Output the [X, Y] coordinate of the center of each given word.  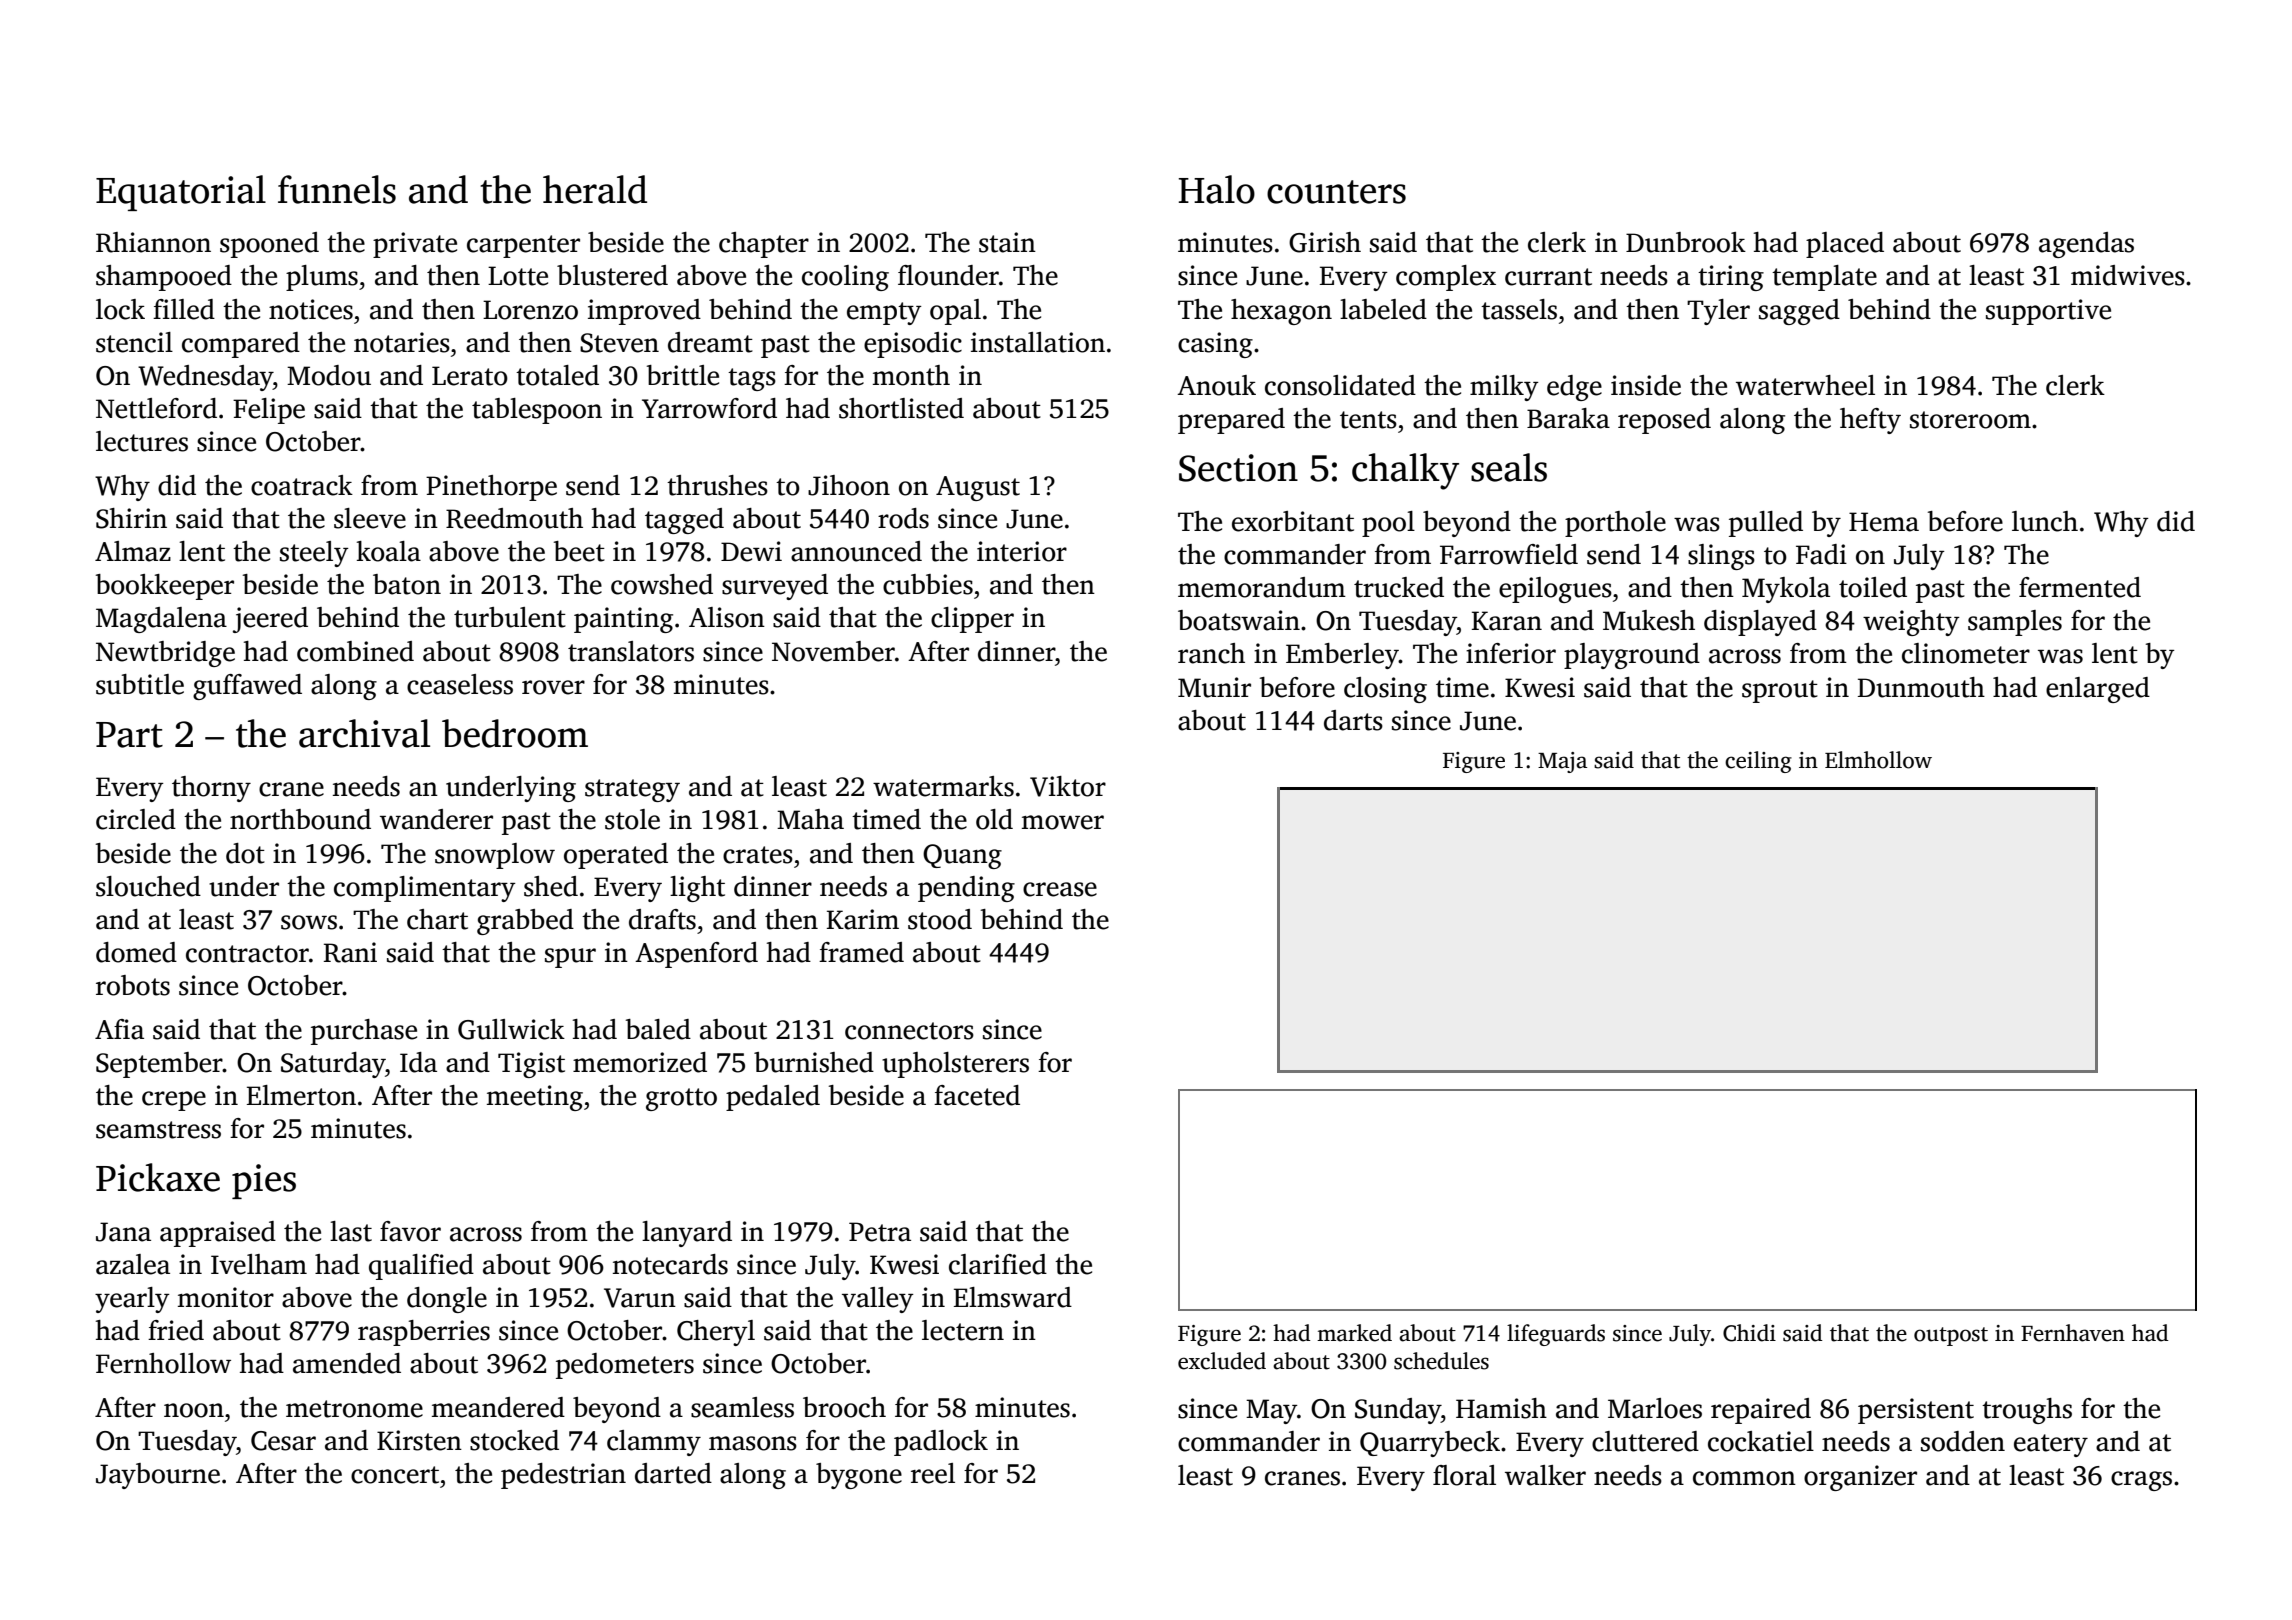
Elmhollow [1878, 760]
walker [1545, 1475]
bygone [859, 1476]
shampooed [164, 278]
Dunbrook [1686, 242]
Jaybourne [158, 1476]
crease [1060, 889]
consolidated [1340, 385]
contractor [247, 954]
